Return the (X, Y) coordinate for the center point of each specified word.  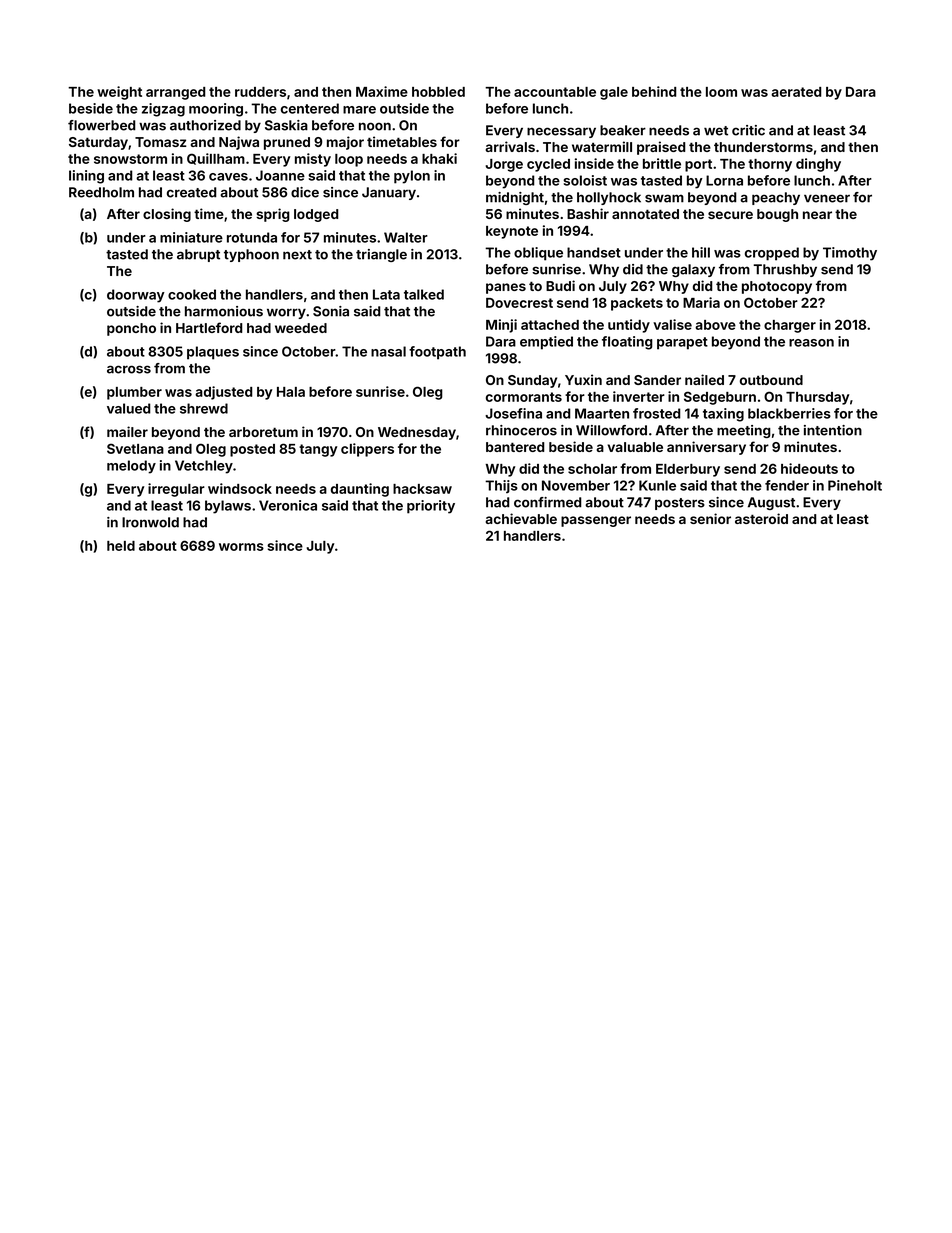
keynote (512, 232)
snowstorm (130, 159)
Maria (701, 302)
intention (833, 430)
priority (431, 507)
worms (241, 547)
